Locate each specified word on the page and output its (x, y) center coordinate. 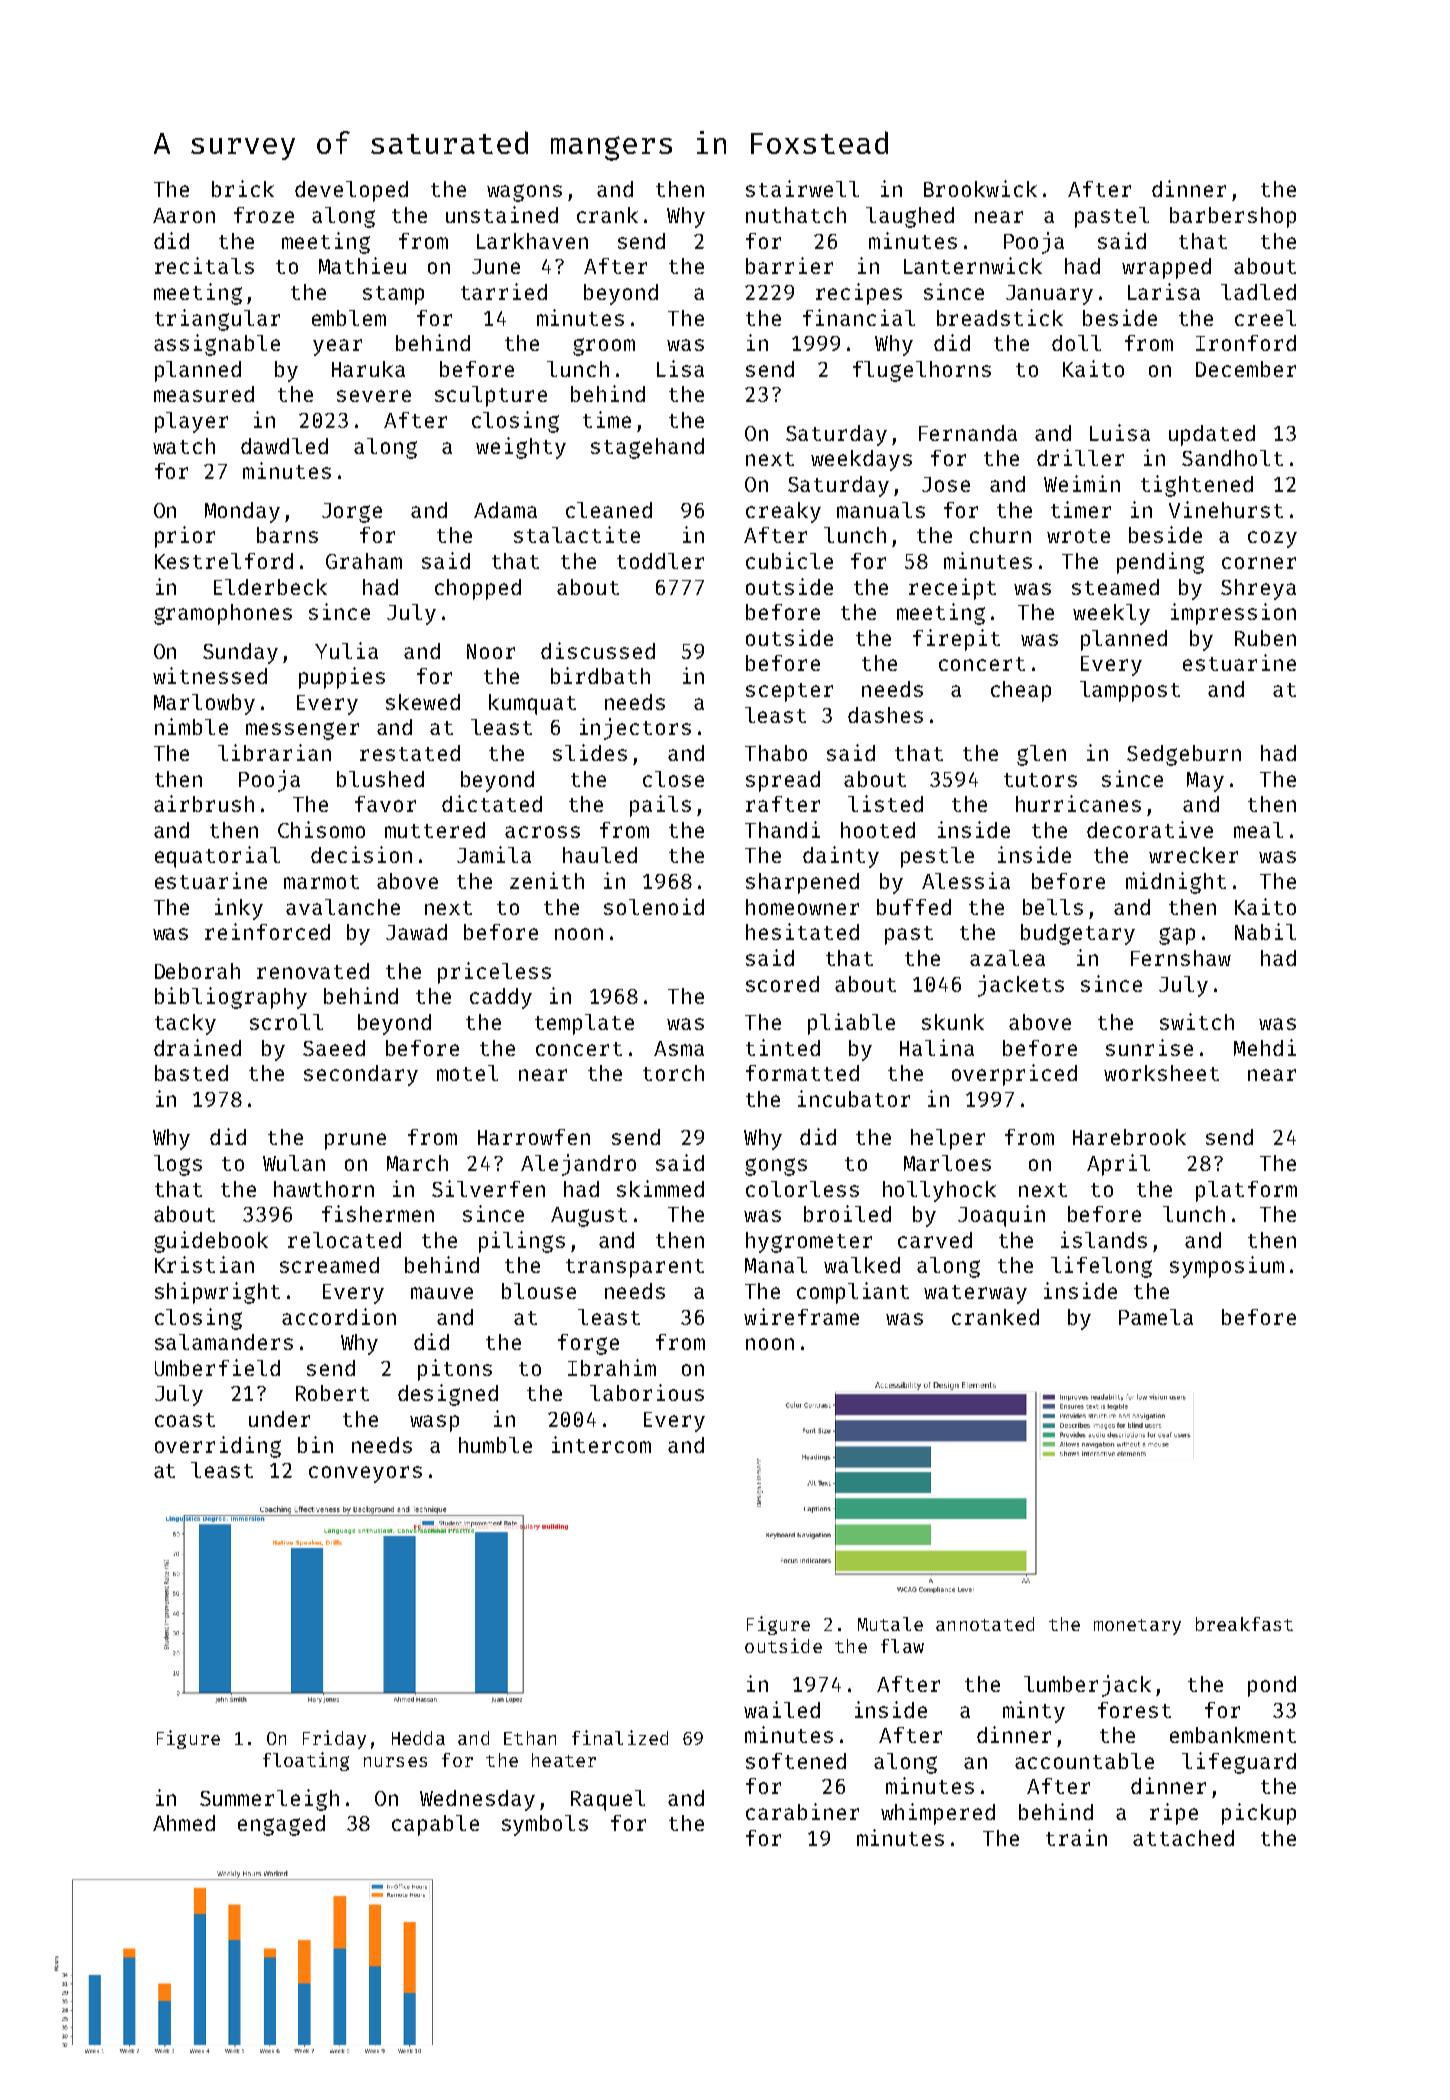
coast (185, 1420)
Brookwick (980, 188)
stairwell (802, 188)
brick (243, 188)
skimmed (660, 1188)
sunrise (1149, 1047)
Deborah (197, 971)
